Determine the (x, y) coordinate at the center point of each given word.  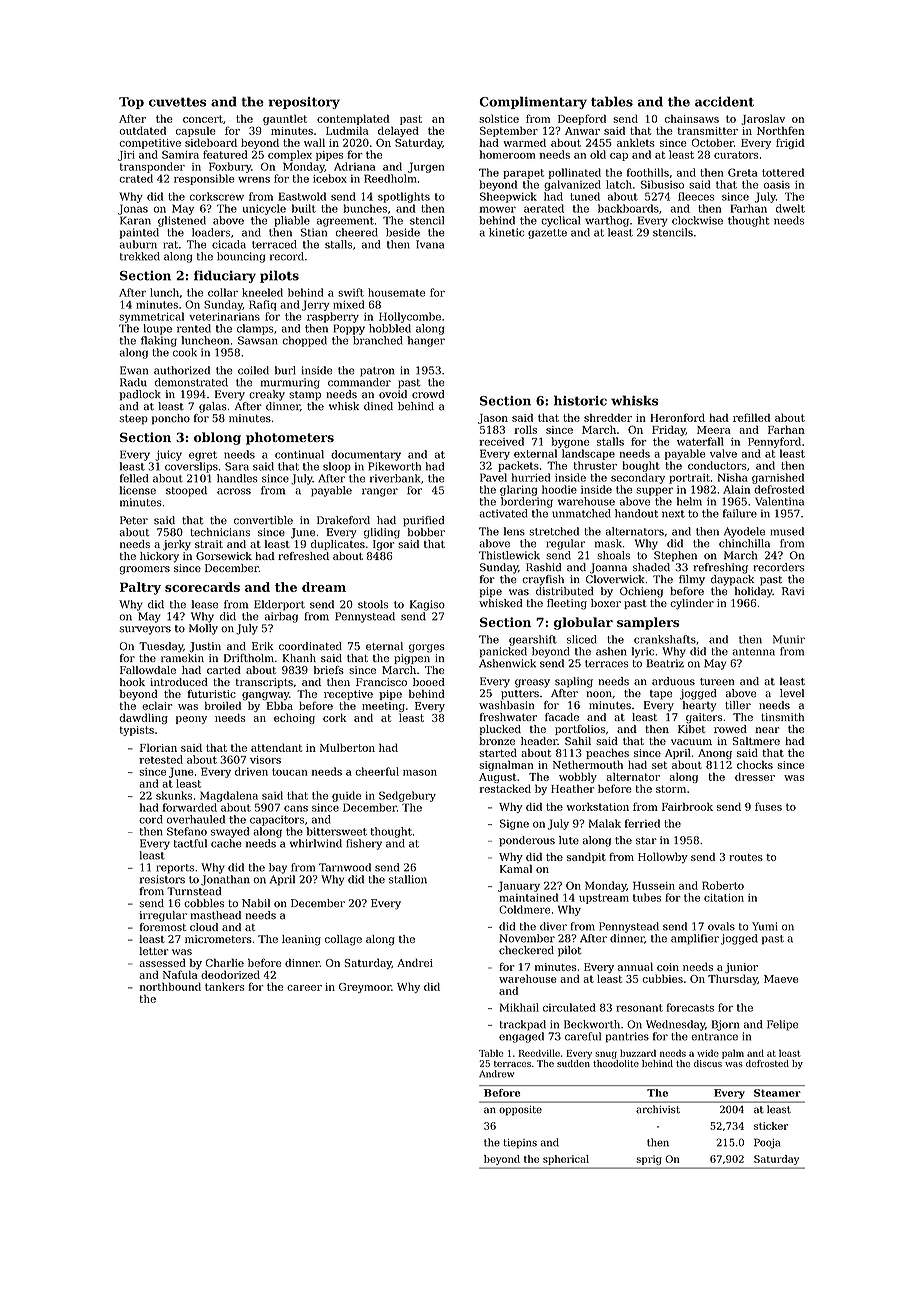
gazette (547, 234)
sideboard (211, 142)
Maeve (781, 979)
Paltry (140, 588)
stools (373, 604)
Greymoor (365, 988)
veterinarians (224, 316)
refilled (751, 417)
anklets (636, 142)
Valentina (779, 501)
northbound (170, 986)
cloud (204, 927)
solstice (499, 118)
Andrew (496, 1074)
